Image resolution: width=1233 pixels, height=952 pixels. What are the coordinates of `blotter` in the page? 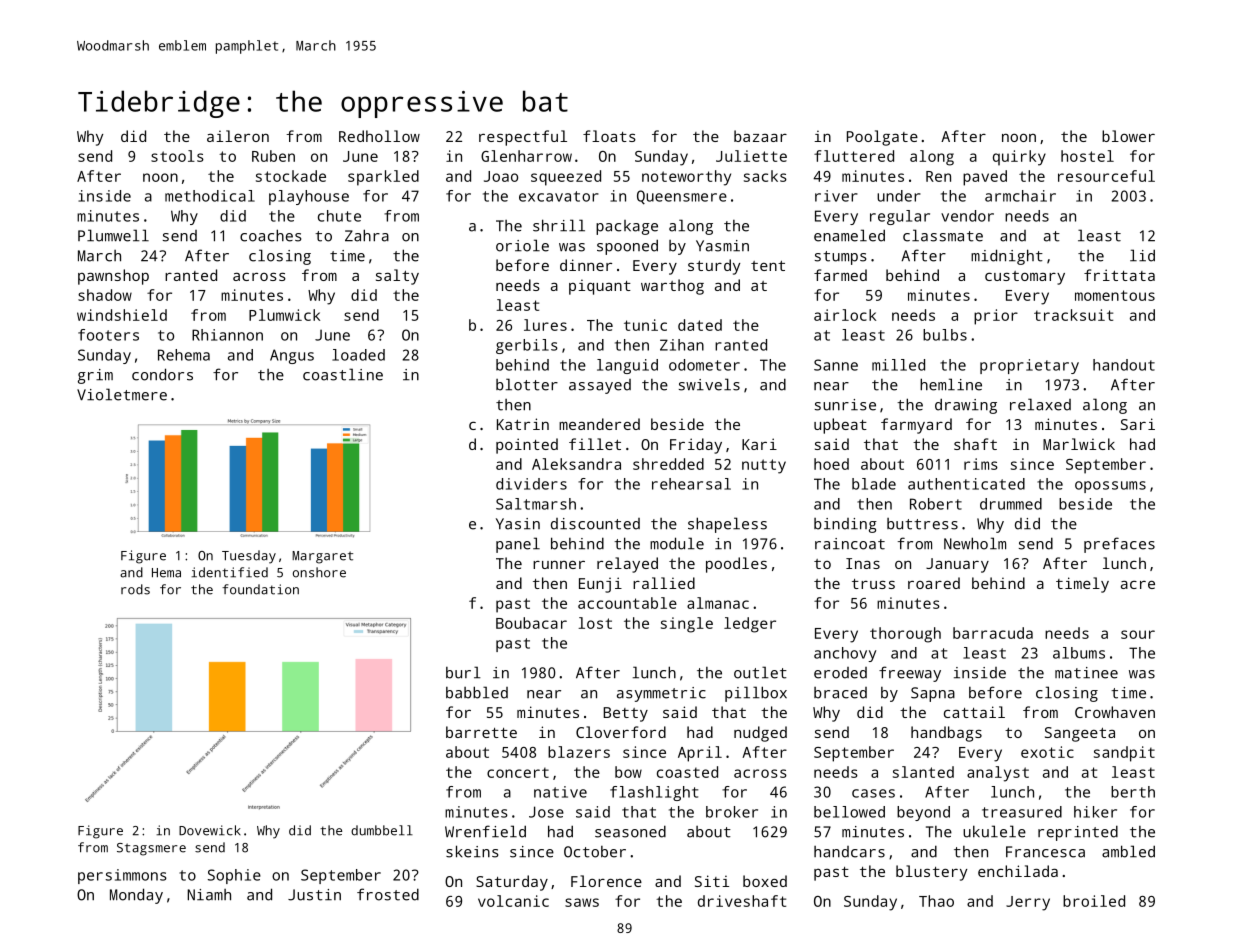 It's located at (527, 384).
